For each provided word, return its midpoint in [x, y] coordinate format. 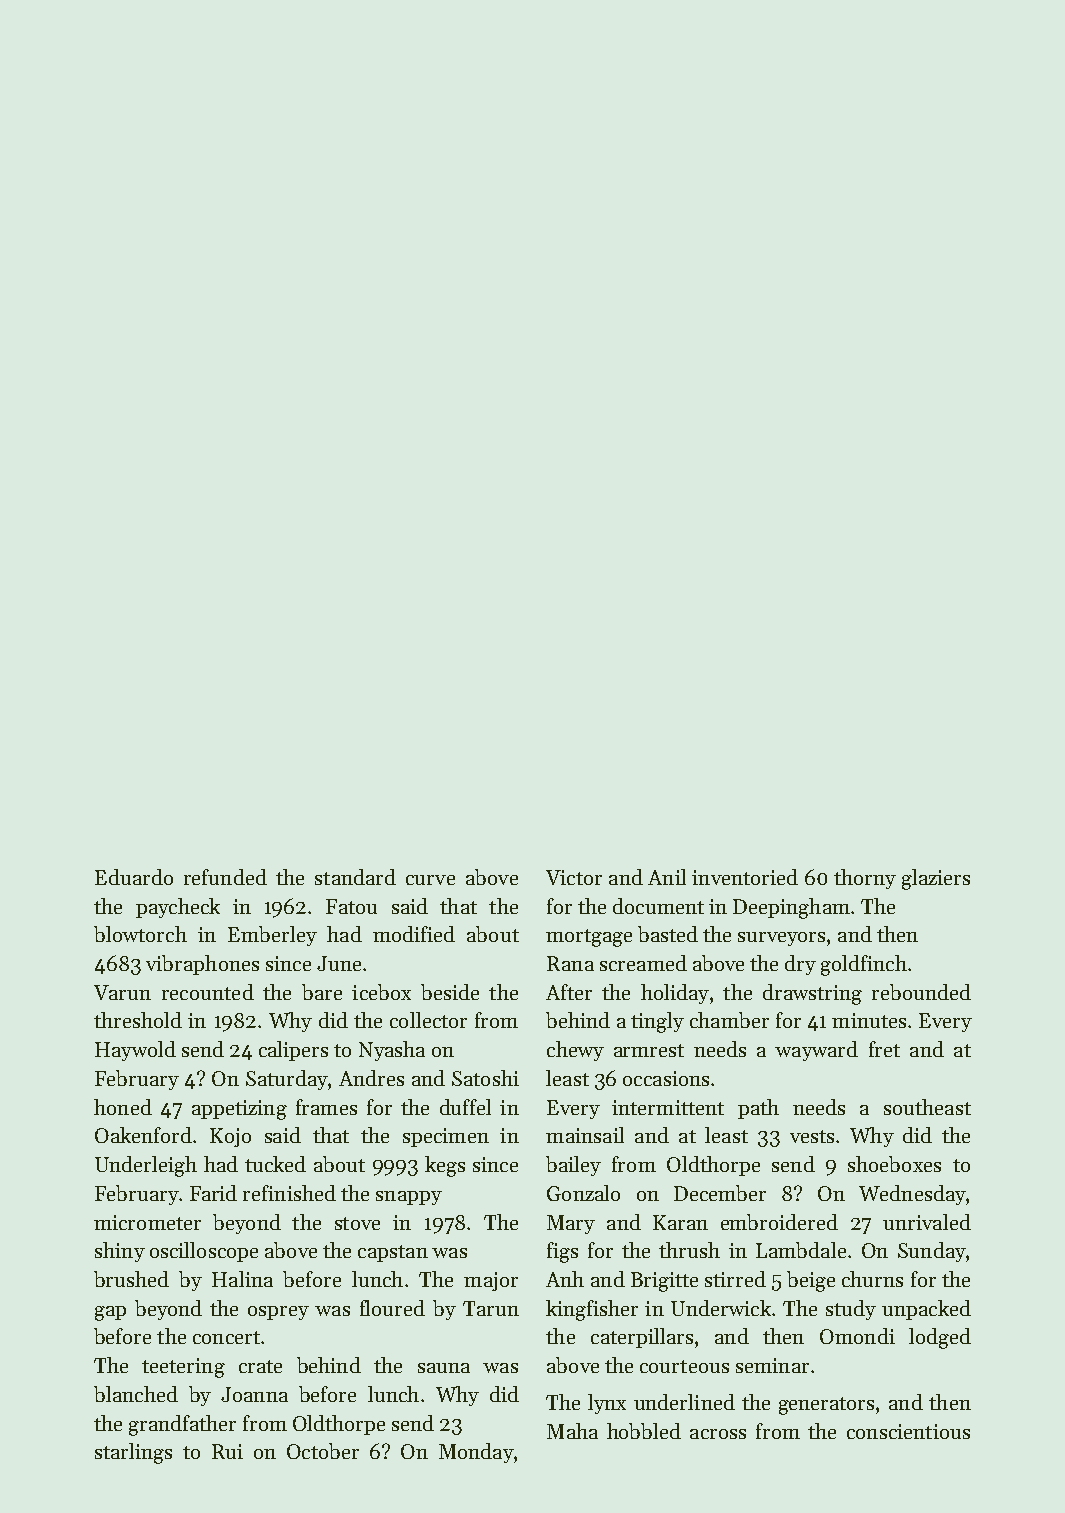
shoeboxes [894, 1164]
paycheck [178, 908]
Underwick [721, 1308]
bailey [573, 1166]
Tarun [491, 1308]
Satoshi [485, 1078]
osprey [278, 1313]
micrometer [147, 1222]
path [758, 1109]
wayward [816, 1051]
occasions [666, 1078]
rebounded [921, 992]
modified [414, 934]
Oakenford [143, 1135]
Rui [227, 1451]
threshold [138, 1020]
